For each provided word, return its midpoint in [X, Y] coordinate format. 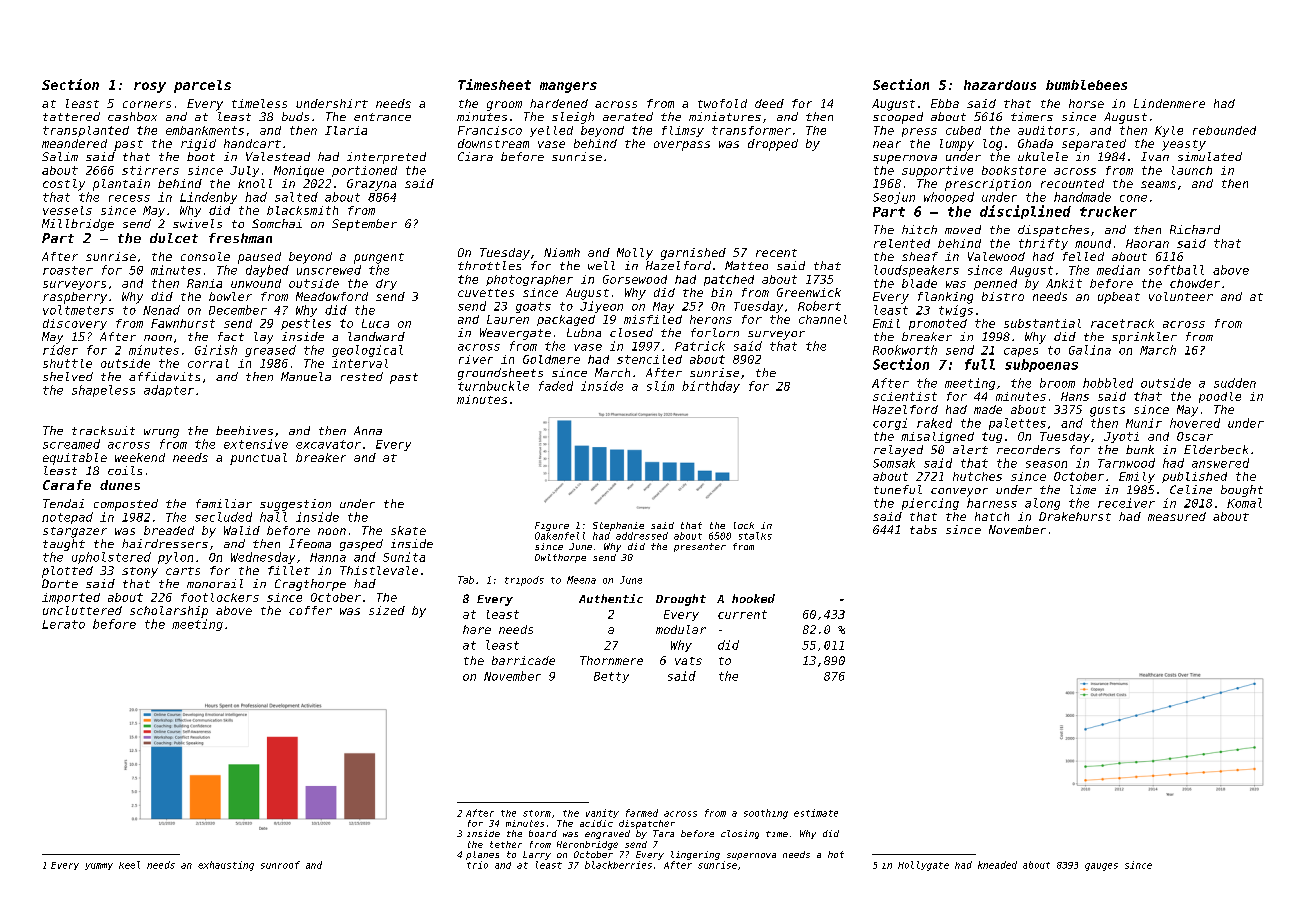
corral [208, 363]
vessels [67, 210]
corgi [890, 424]
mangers [568, 87]
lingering [695, 855]
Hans [1075, 396]
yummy [99, 866]
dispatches [1053, 231]
